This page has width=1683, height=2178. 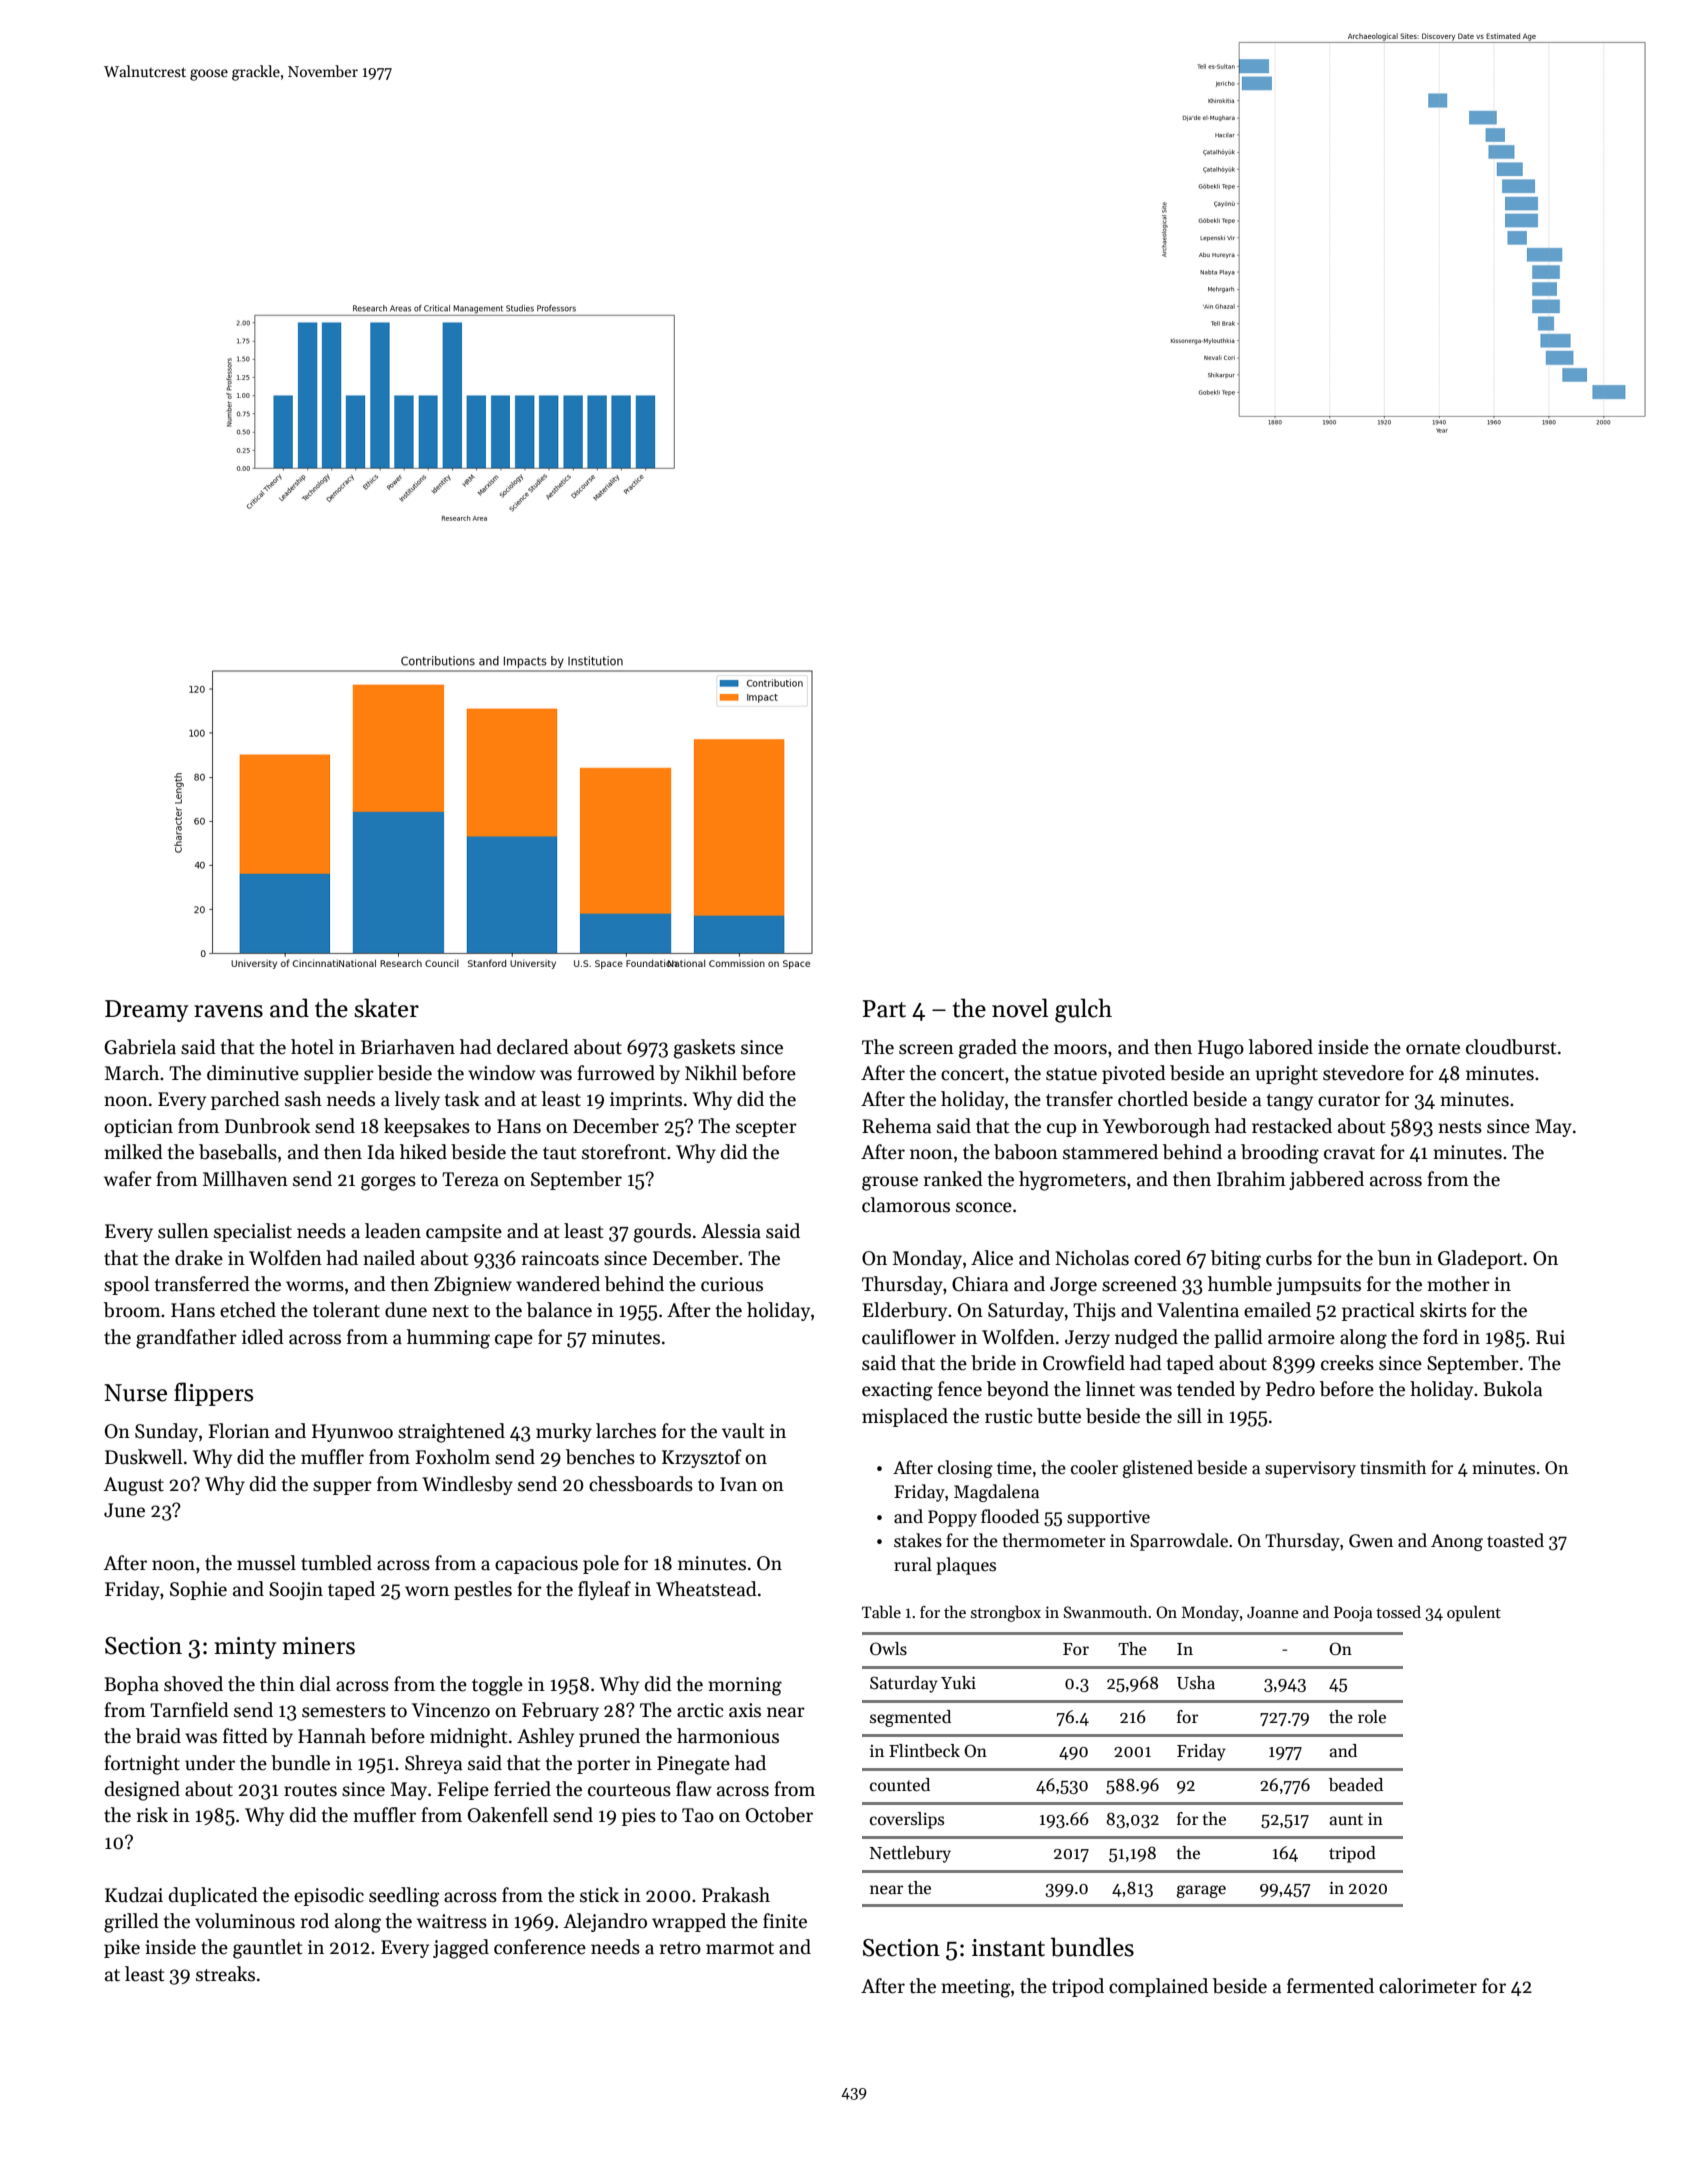 What do you see at coordinates (1108, 1518) in the page?
I see `supportive` at bounding box center [1108, 1518].
